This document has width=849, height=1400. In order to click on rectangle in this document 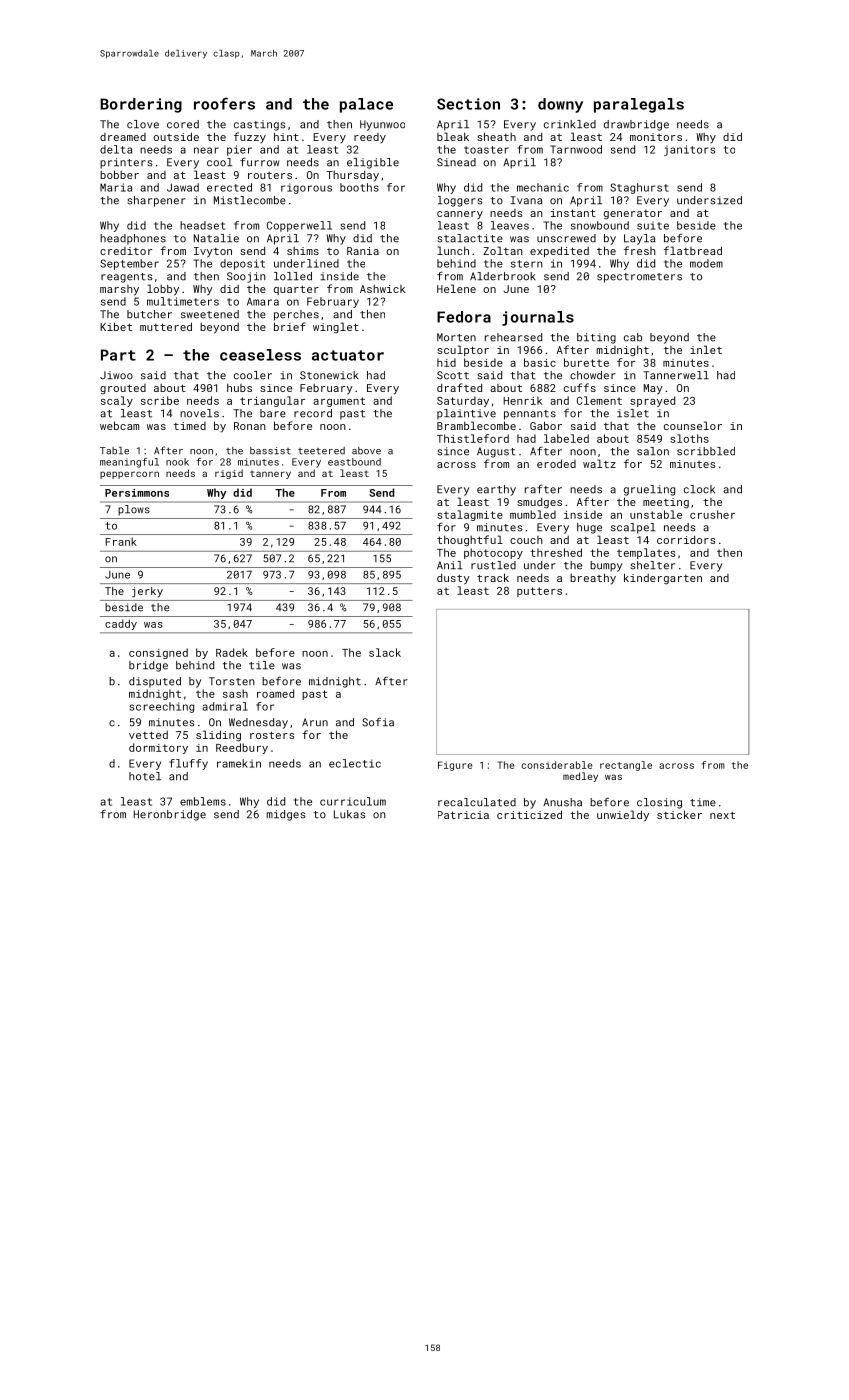, I will do `click(626, 766)`.
